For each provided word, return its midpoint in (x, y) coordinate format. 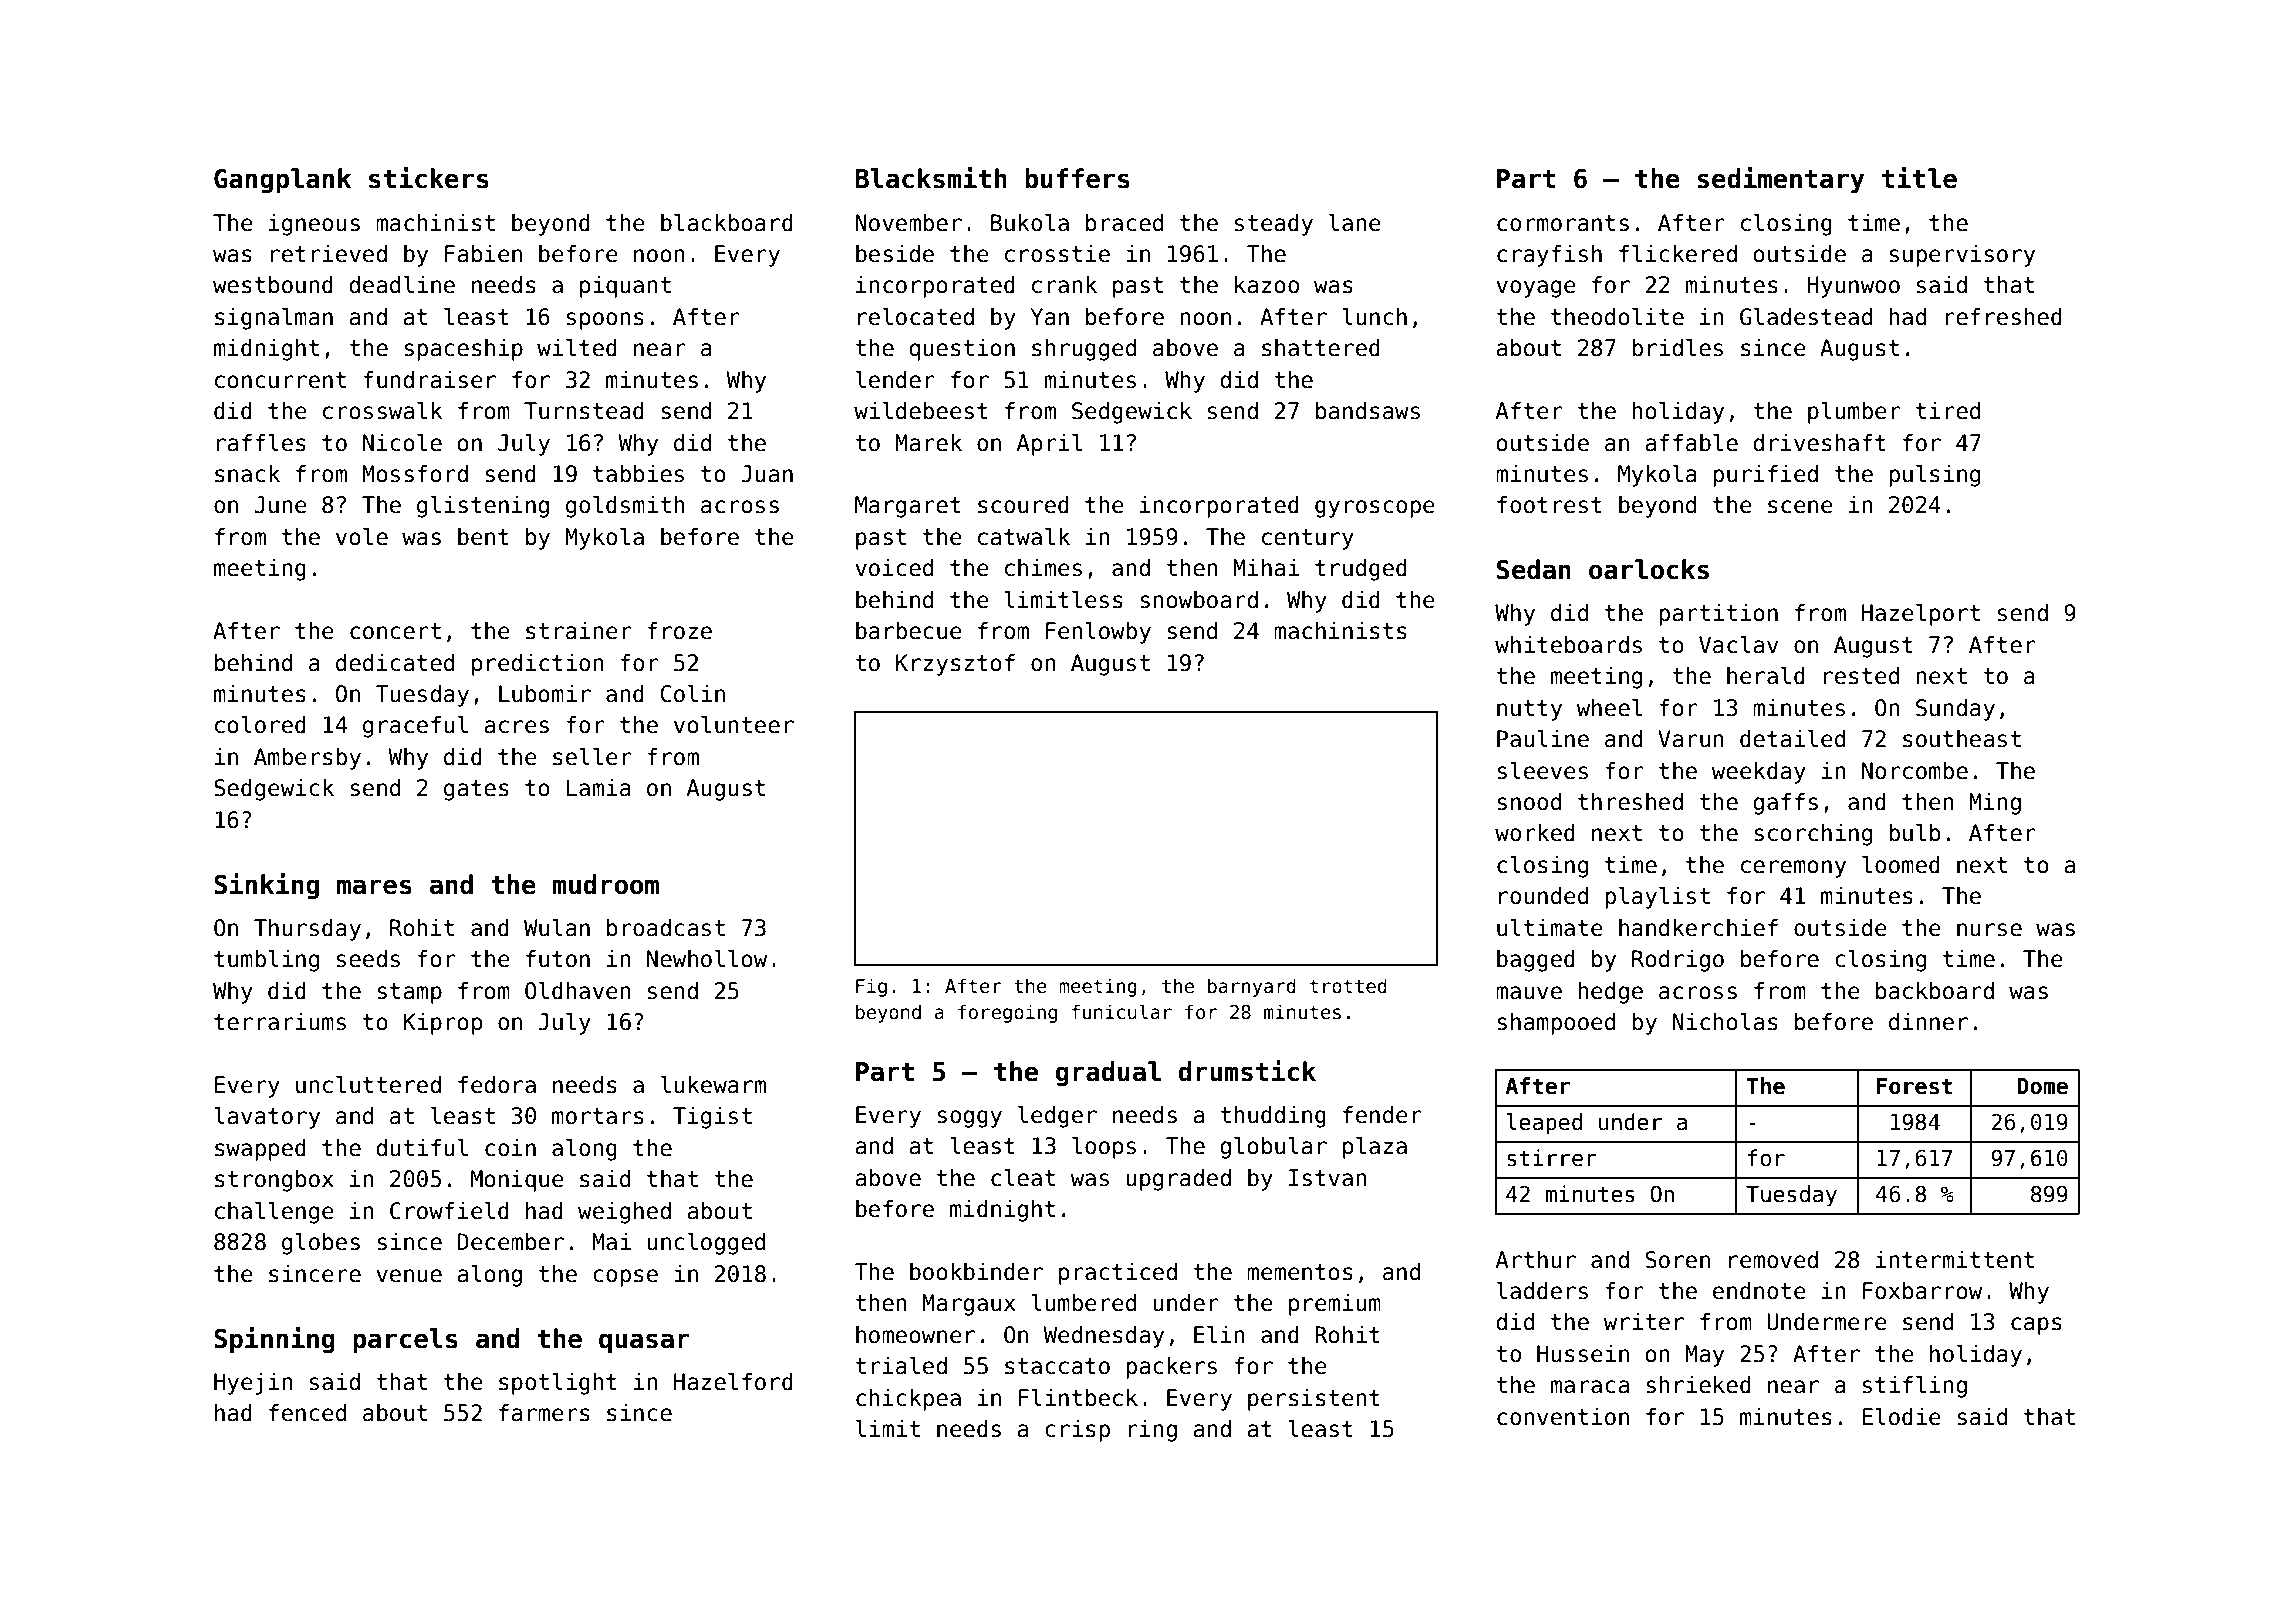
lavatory (267, 1118)
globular (1273, 1148)
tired (1948, 411)
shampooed (1556, 1024)
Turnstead (584, 411)
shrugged (1084, 350)
